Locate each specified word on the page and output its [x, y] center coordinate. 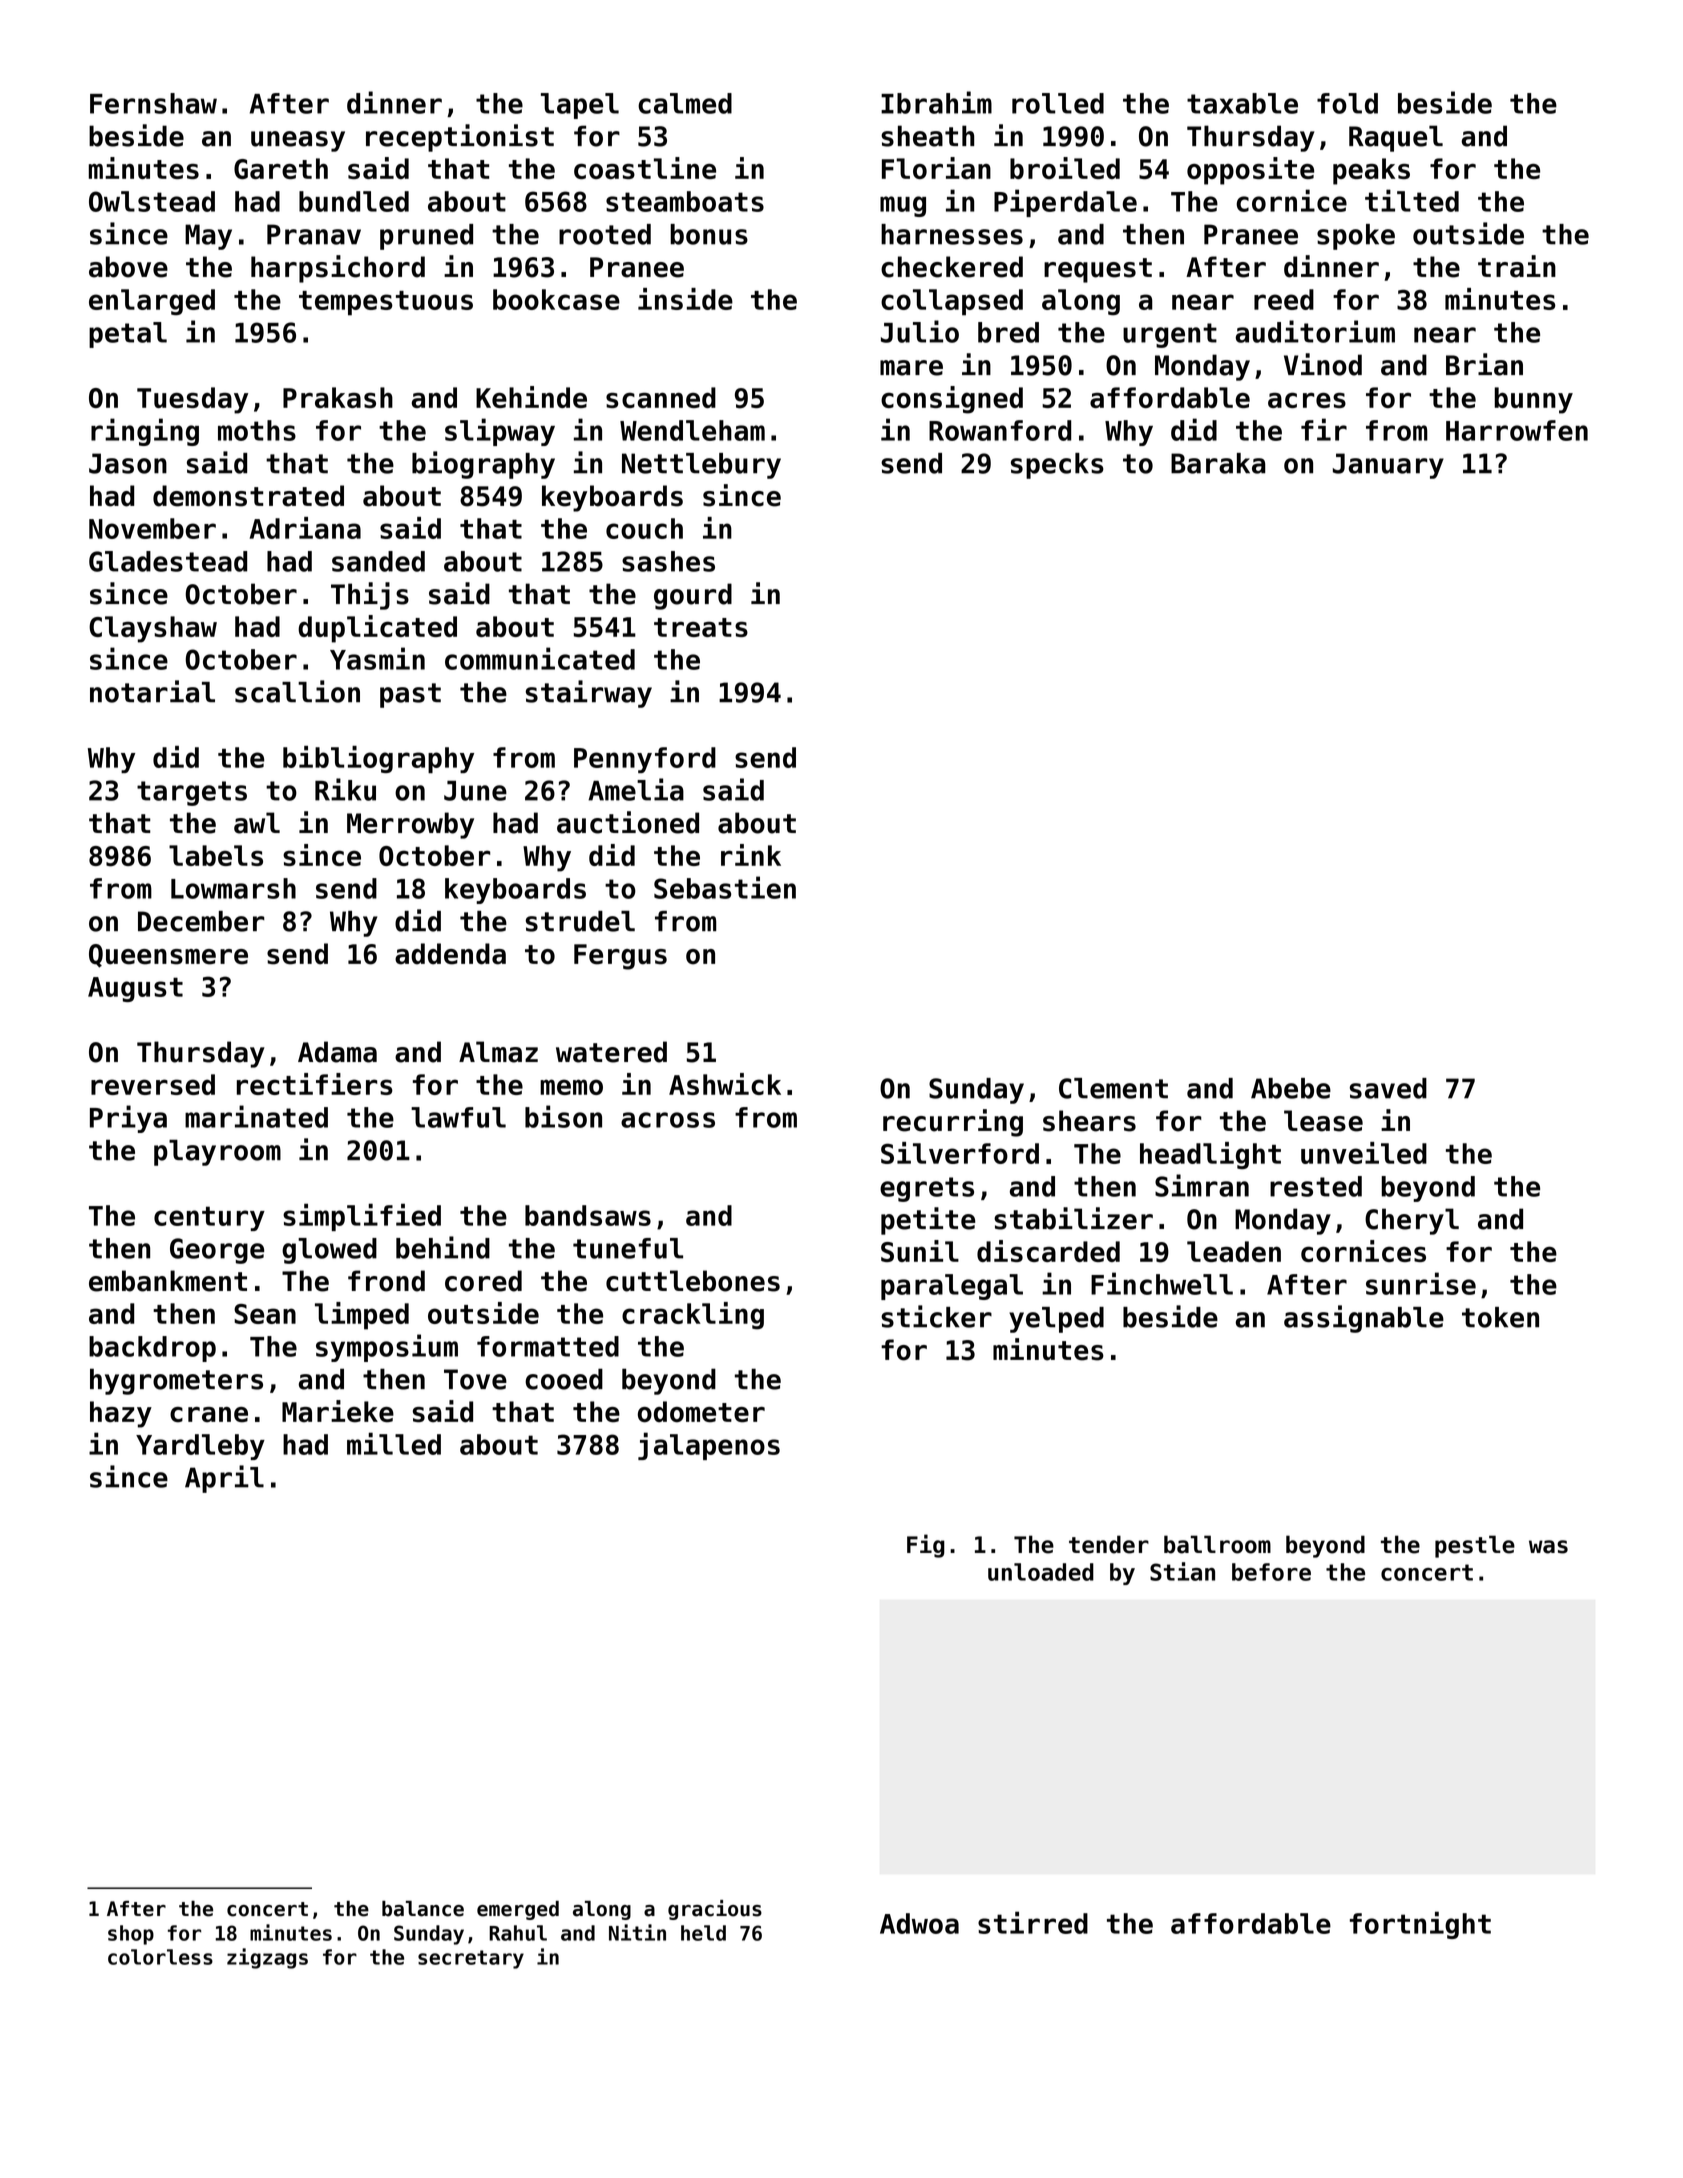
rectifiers [315, 1084]
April [224, 1479]
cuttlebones [693, 1281]
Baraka [1218, 463]
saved [1388, 1088]
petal [128, 335]
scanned [661, 397]
